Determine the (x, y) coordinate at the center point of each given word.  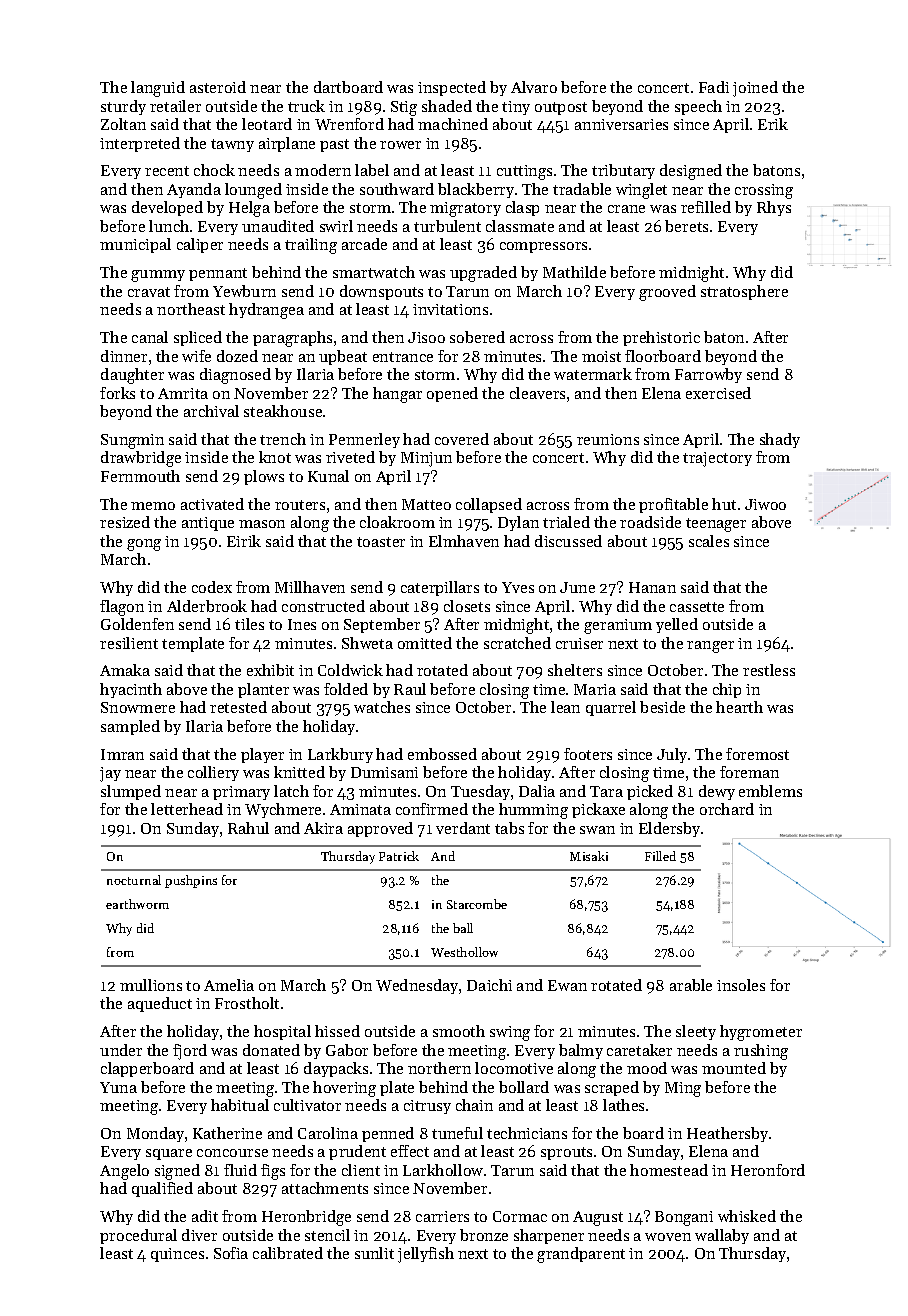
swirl (336, 226)
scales (709, 541)
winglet (641, 191)
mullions (151, 985)
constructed (323, 606)
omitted (425, 643)
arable (691, 985)
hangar (397, 395)
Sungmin (132, 441)
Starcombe (477, 904)
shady (780, 440)
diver (199, 1235)
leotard (267, 124)
